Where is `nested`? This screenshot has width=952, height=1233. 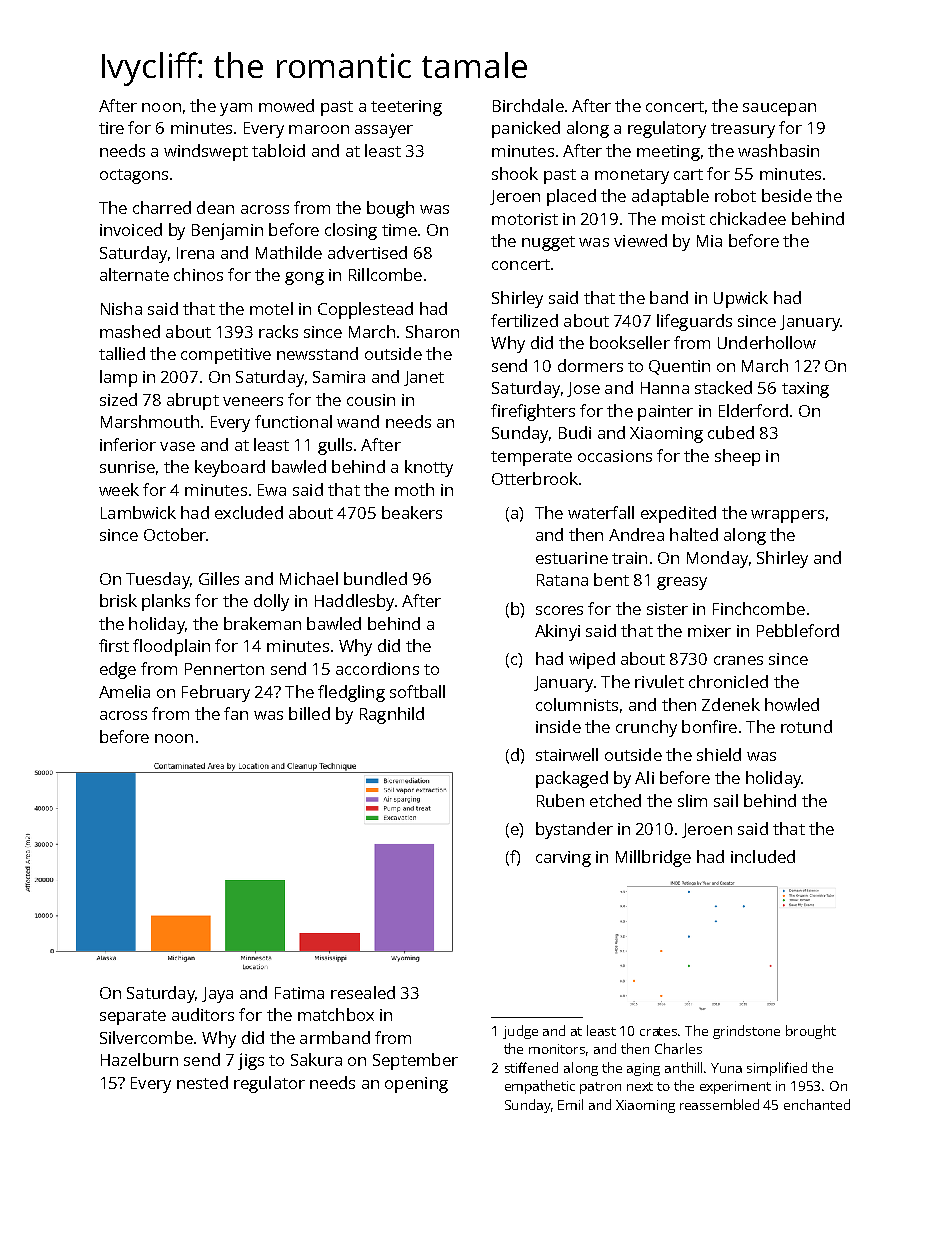
nested is located at coordinates (202, 1082).
